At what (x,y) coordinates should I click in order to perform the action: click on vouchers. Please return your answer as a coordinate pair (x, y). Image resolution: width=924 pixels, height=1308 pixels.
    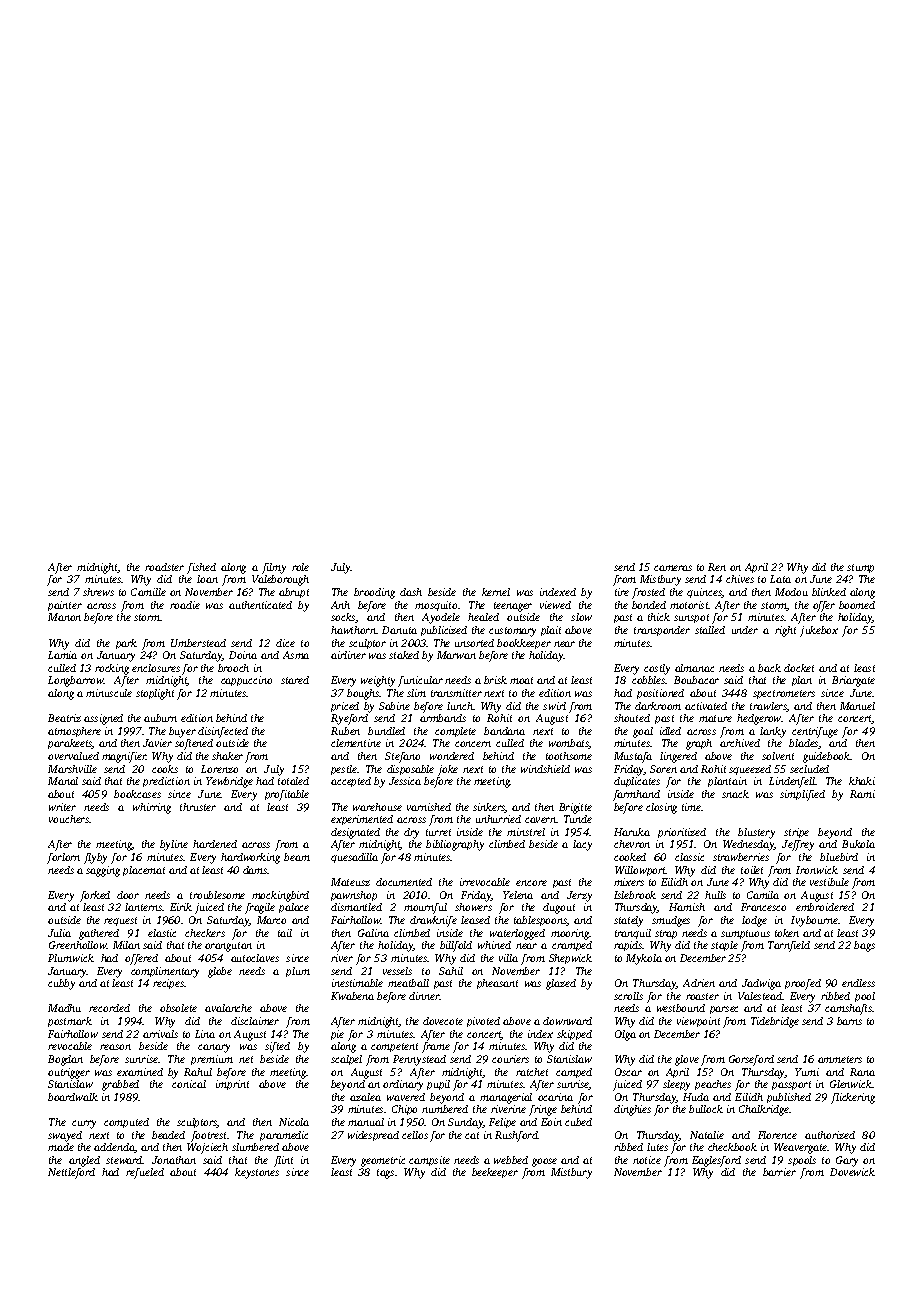
    Looking at the image, I should click on (69, 819).
